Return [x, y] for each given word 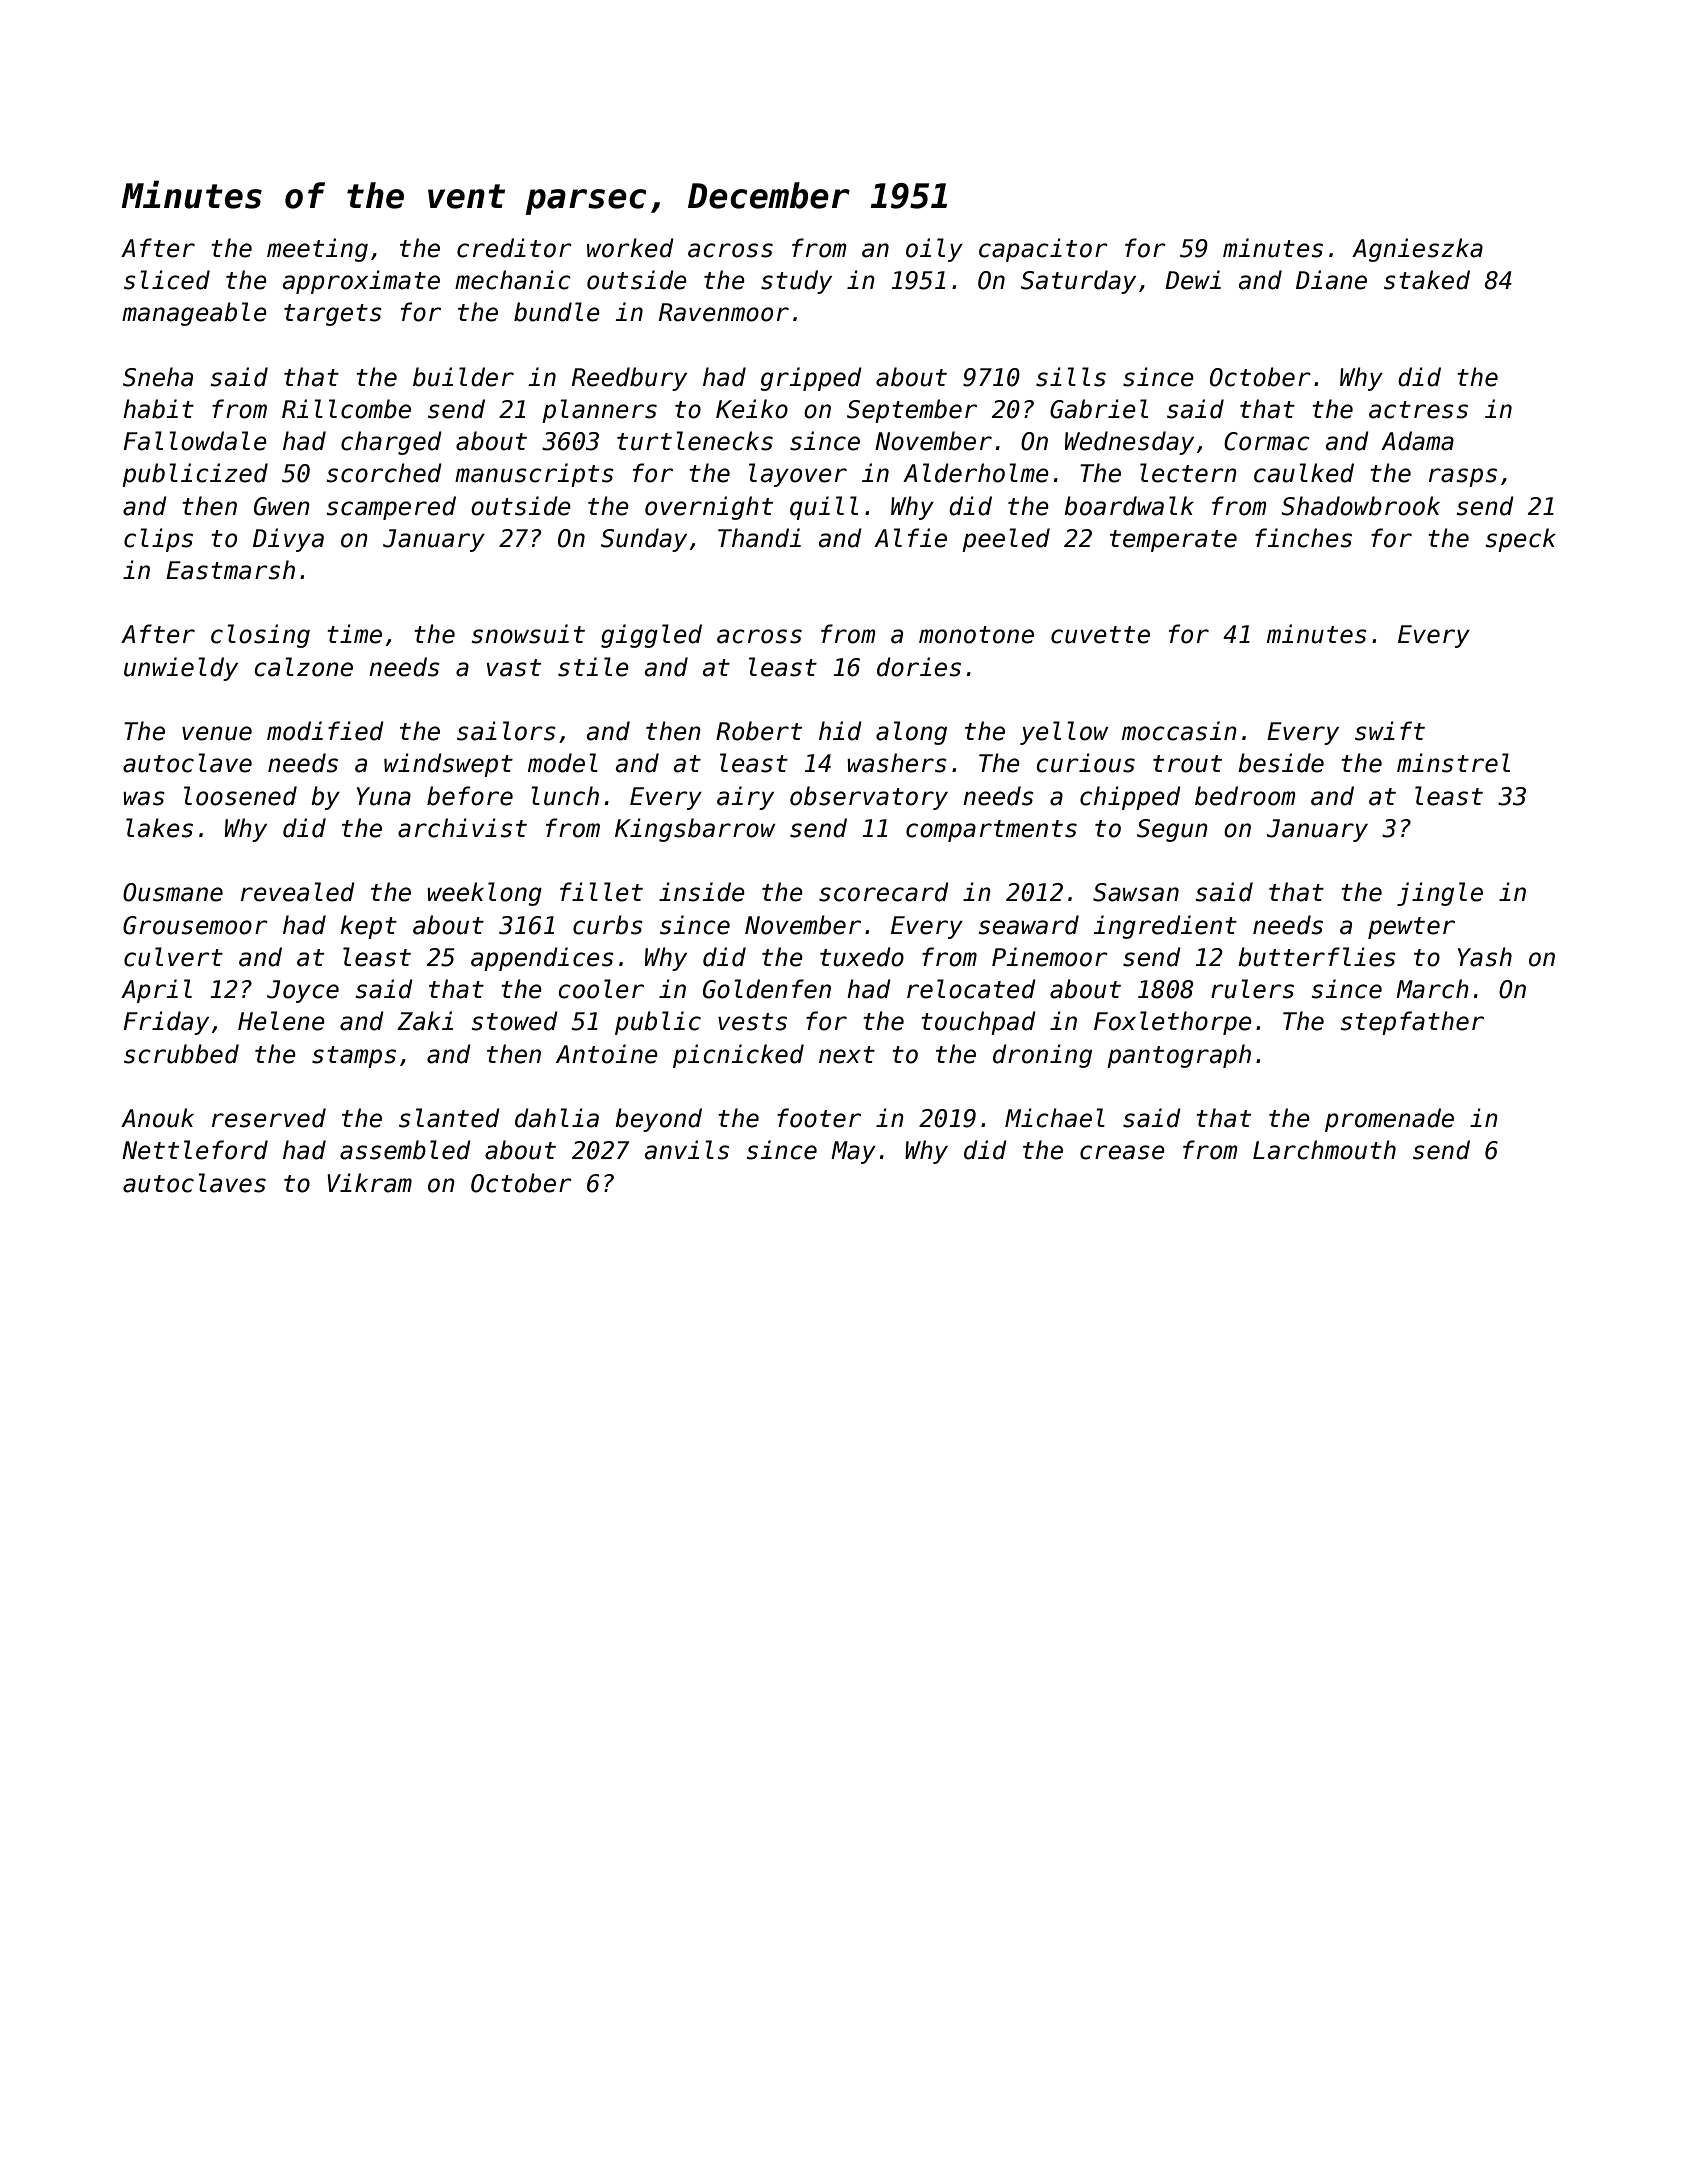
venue [217, 733]
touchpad [978, 1023]
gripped [811, 379]
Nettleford [195, 1150]
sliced [167, 280]
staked [1427, 280]
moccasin [1179, 731]
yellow [1064, 733]
